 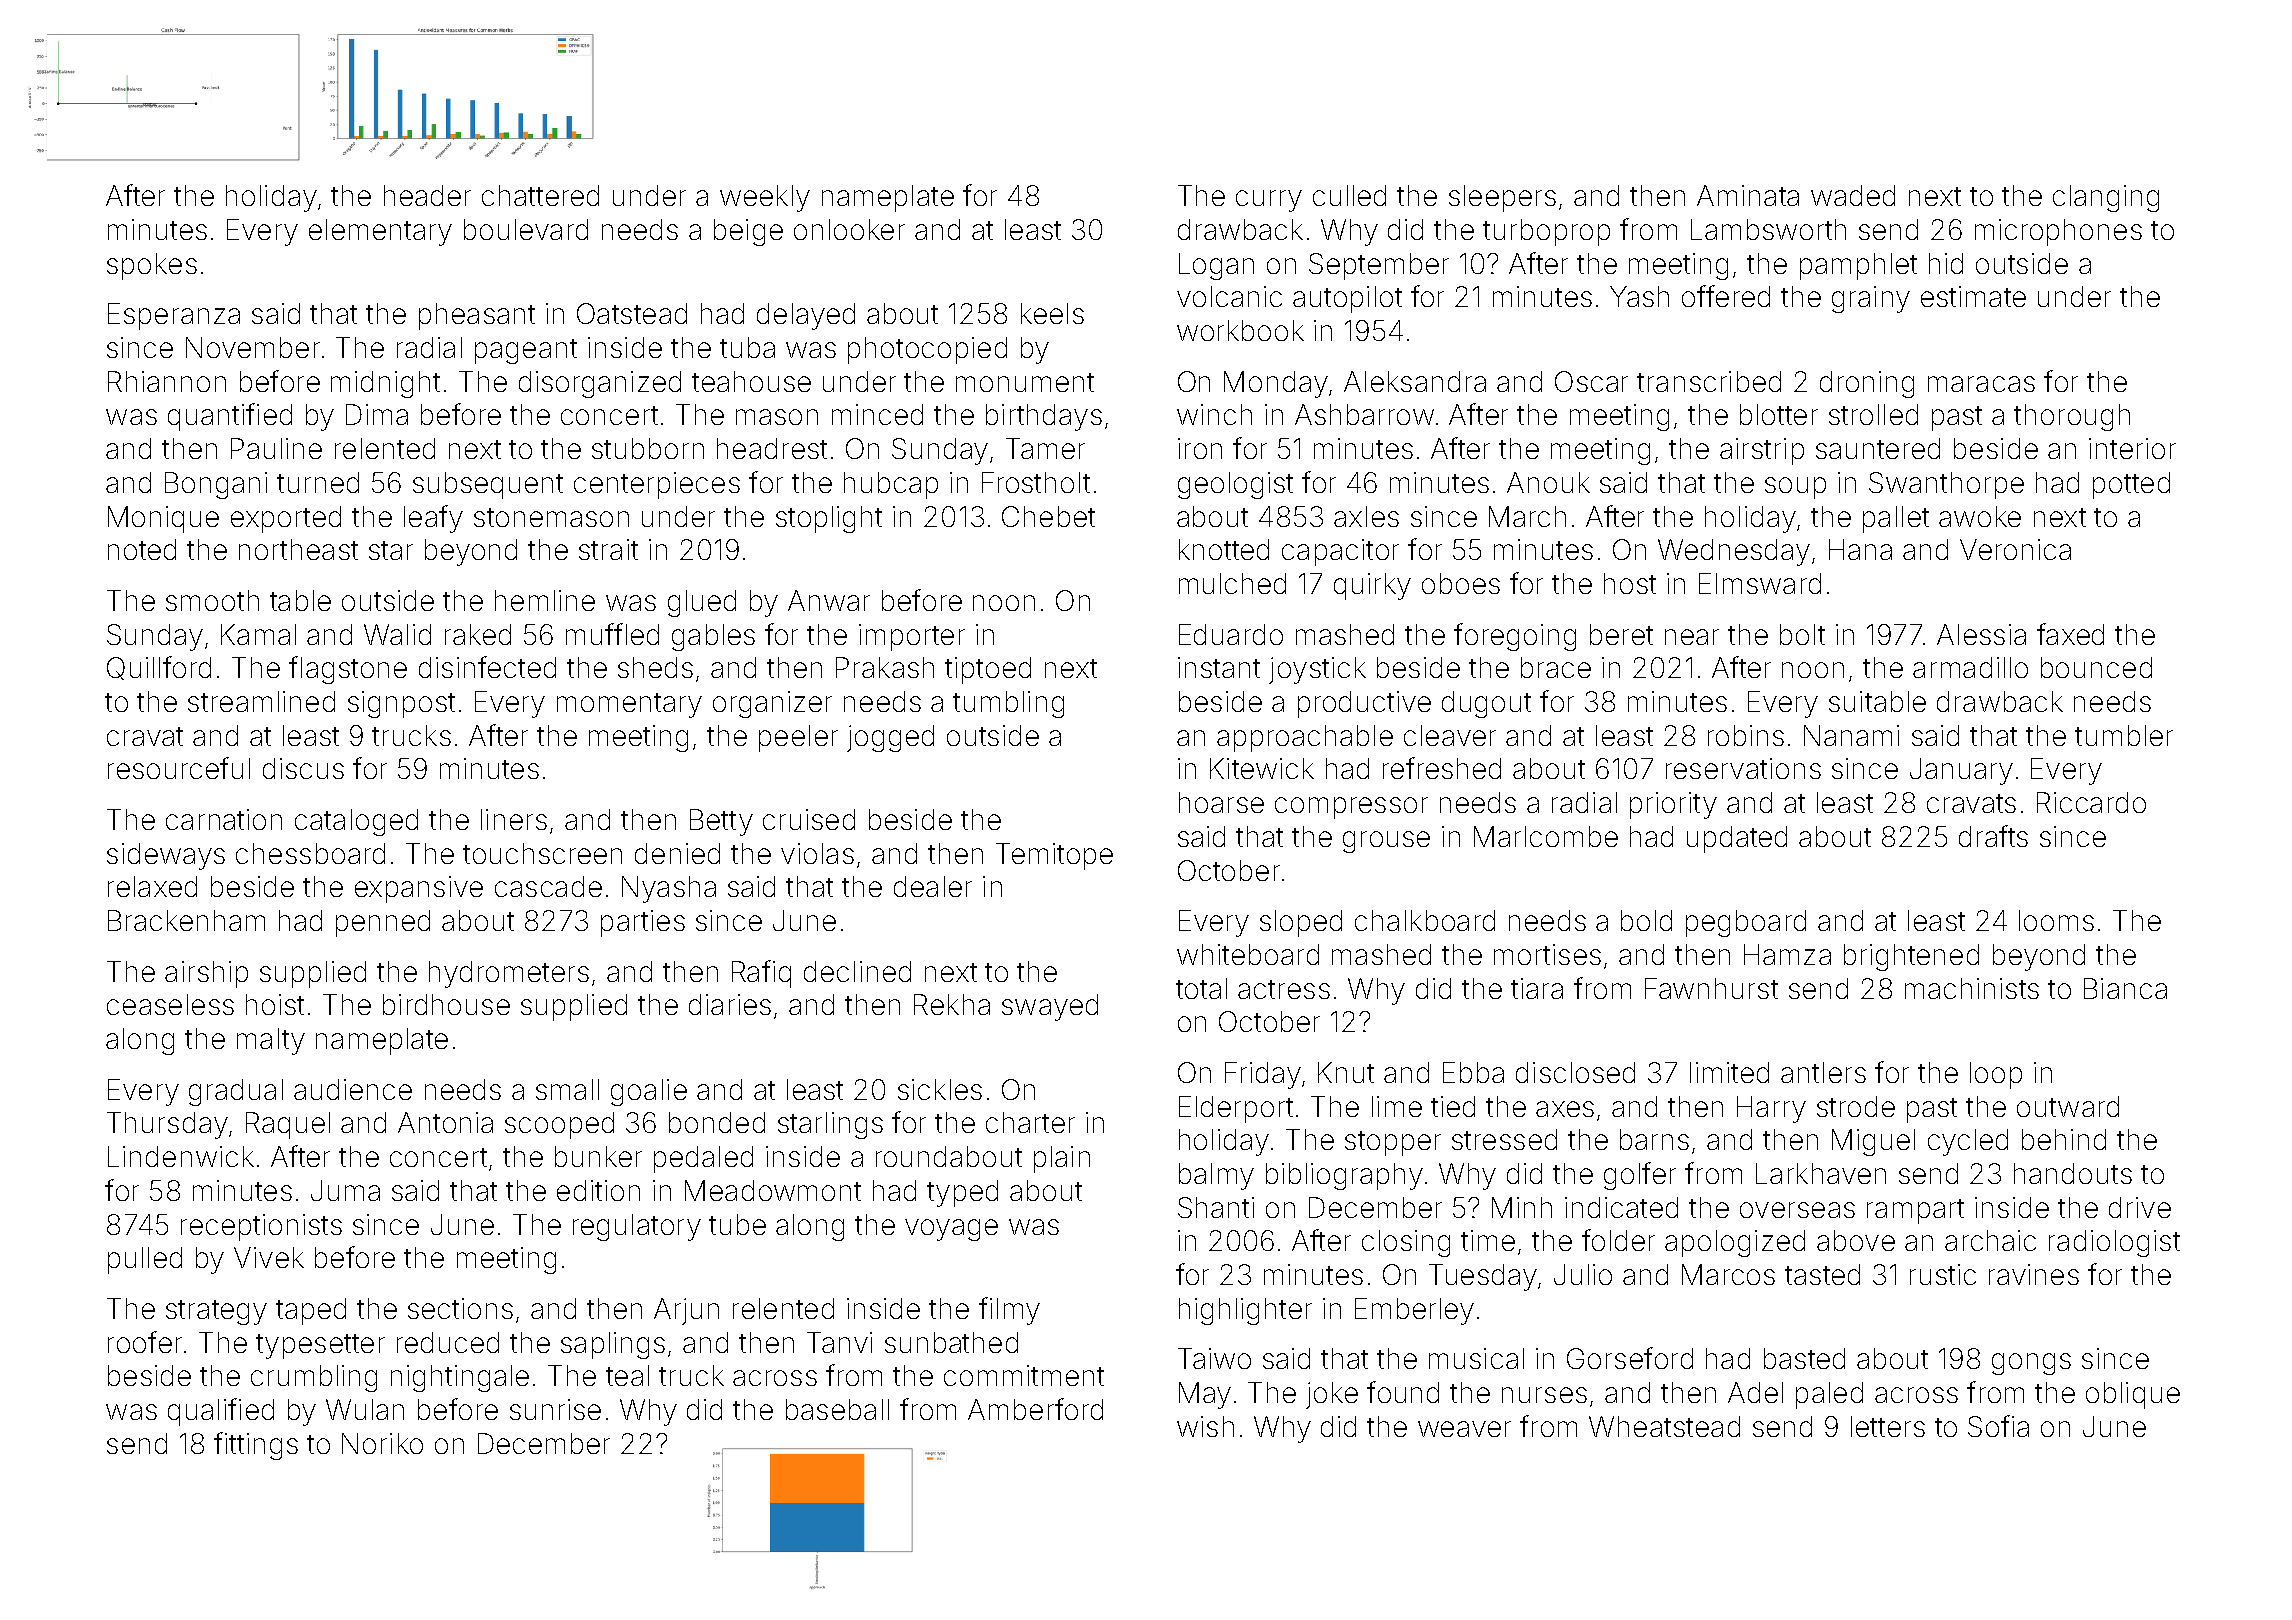 What do you see at coordinates (751, 381) in the screenshot?
I see `teahouse` at bounding box center [751, 381].
